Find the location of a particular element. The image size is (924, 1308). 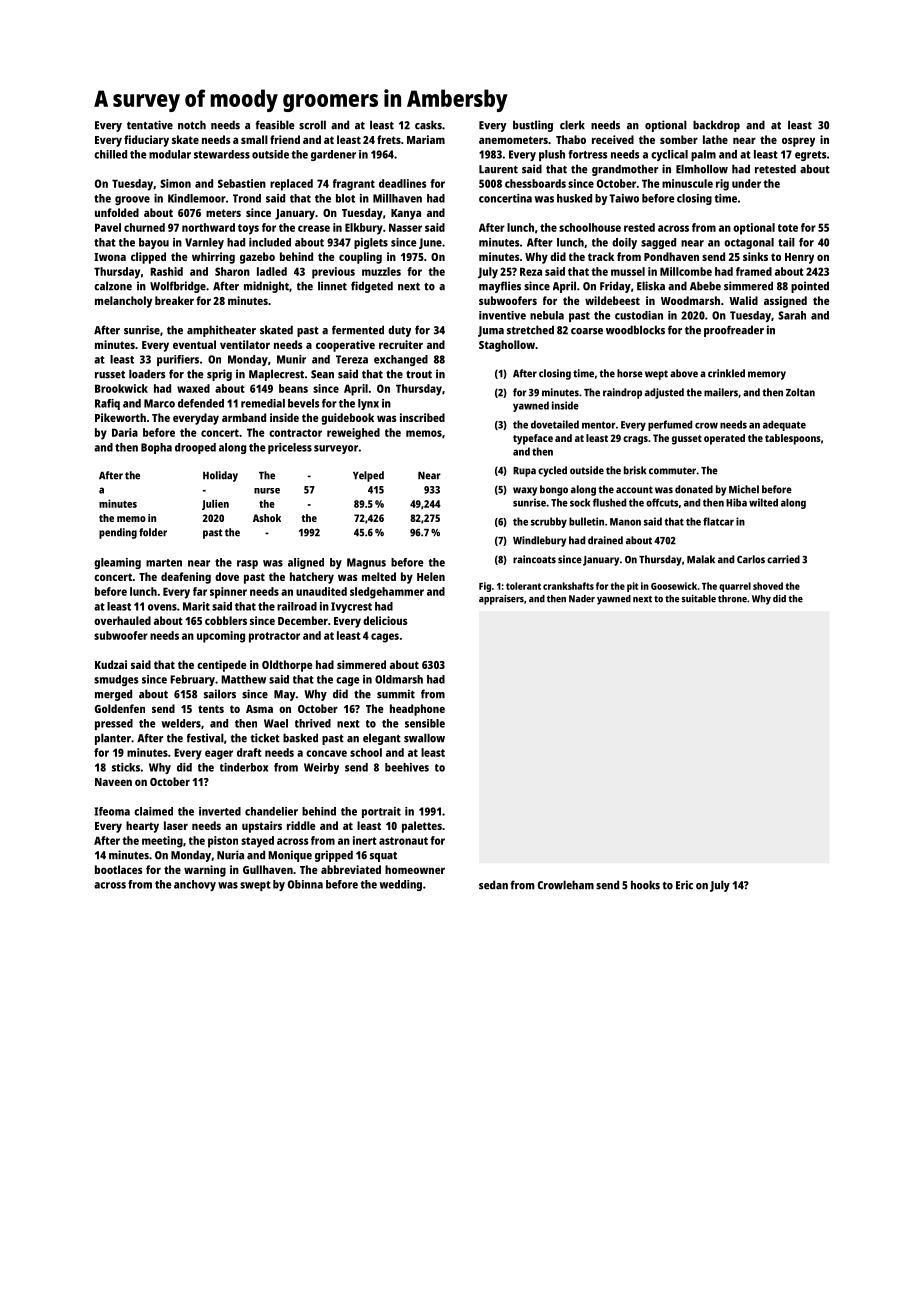

unfolded is located at coordinates (117, 212).
